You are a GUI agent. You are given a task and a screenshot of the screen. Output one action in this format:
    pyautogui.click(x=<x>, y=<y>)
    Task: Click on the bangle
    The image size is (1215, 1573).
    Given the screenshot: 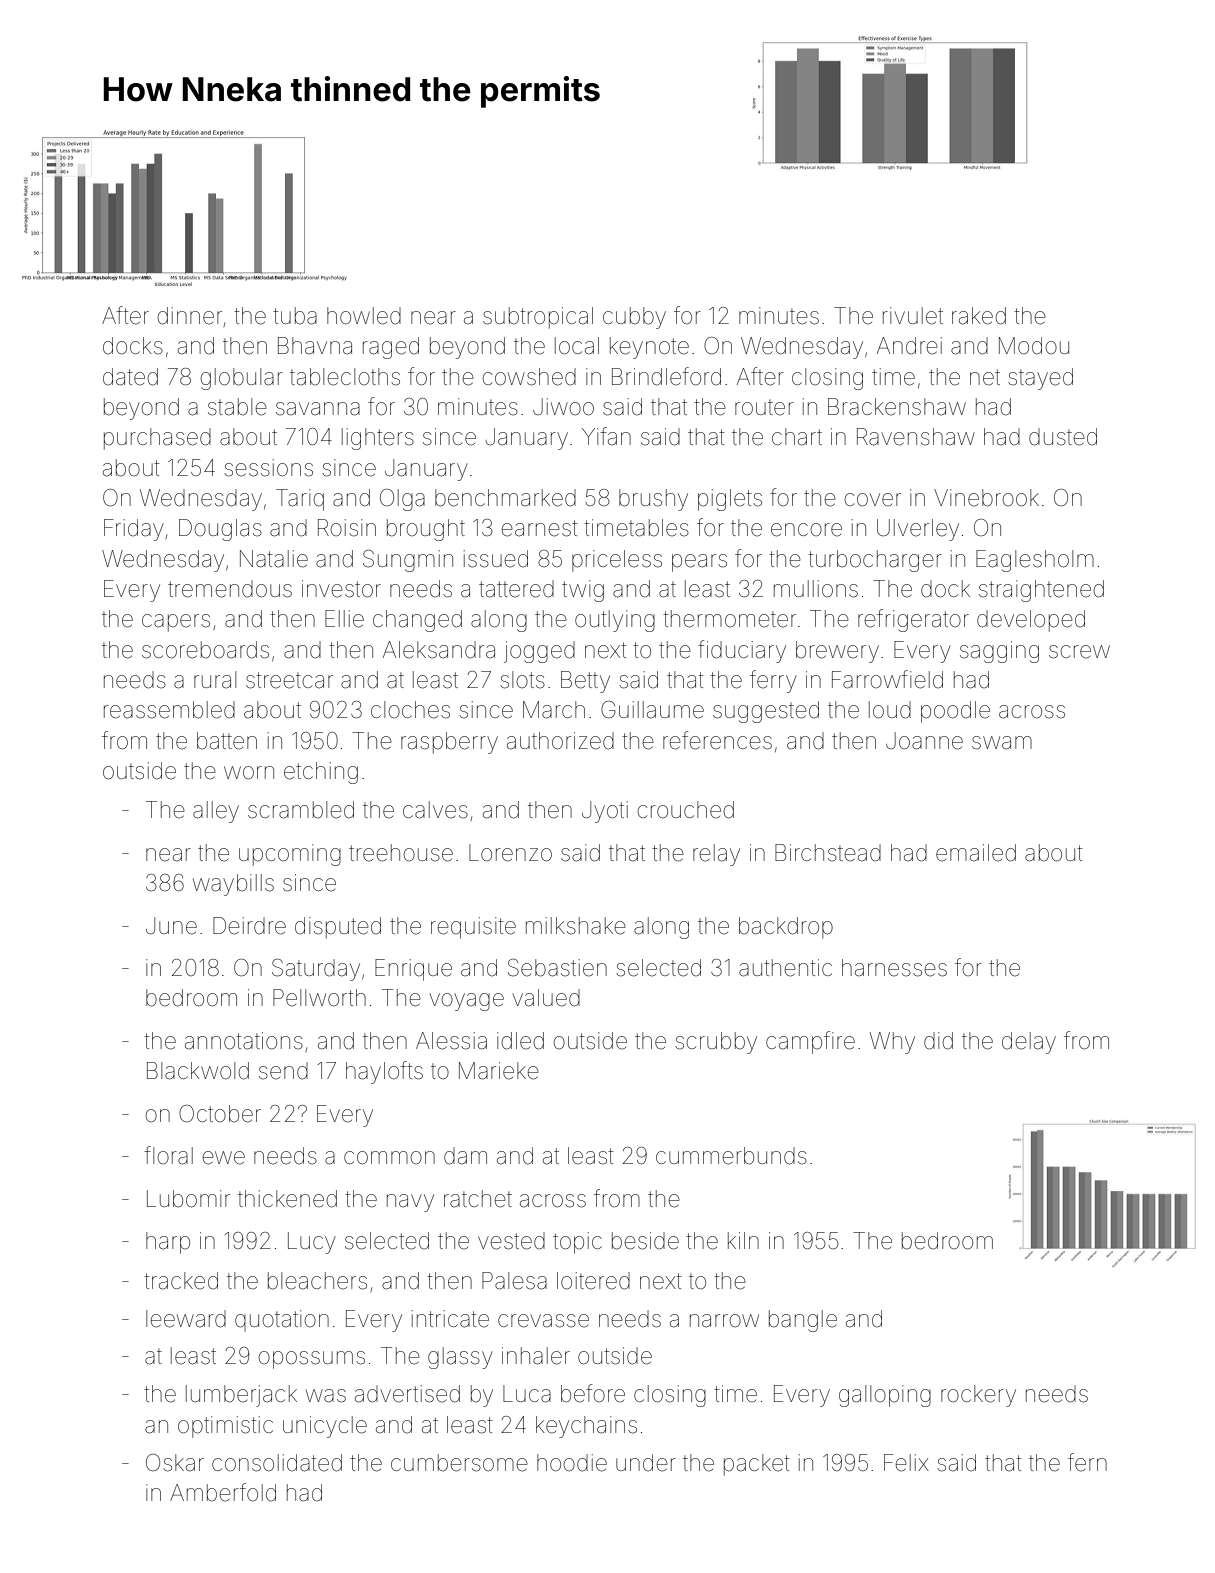 What is the action you would take?
    pyautogui.click(x=803, y=1321)
